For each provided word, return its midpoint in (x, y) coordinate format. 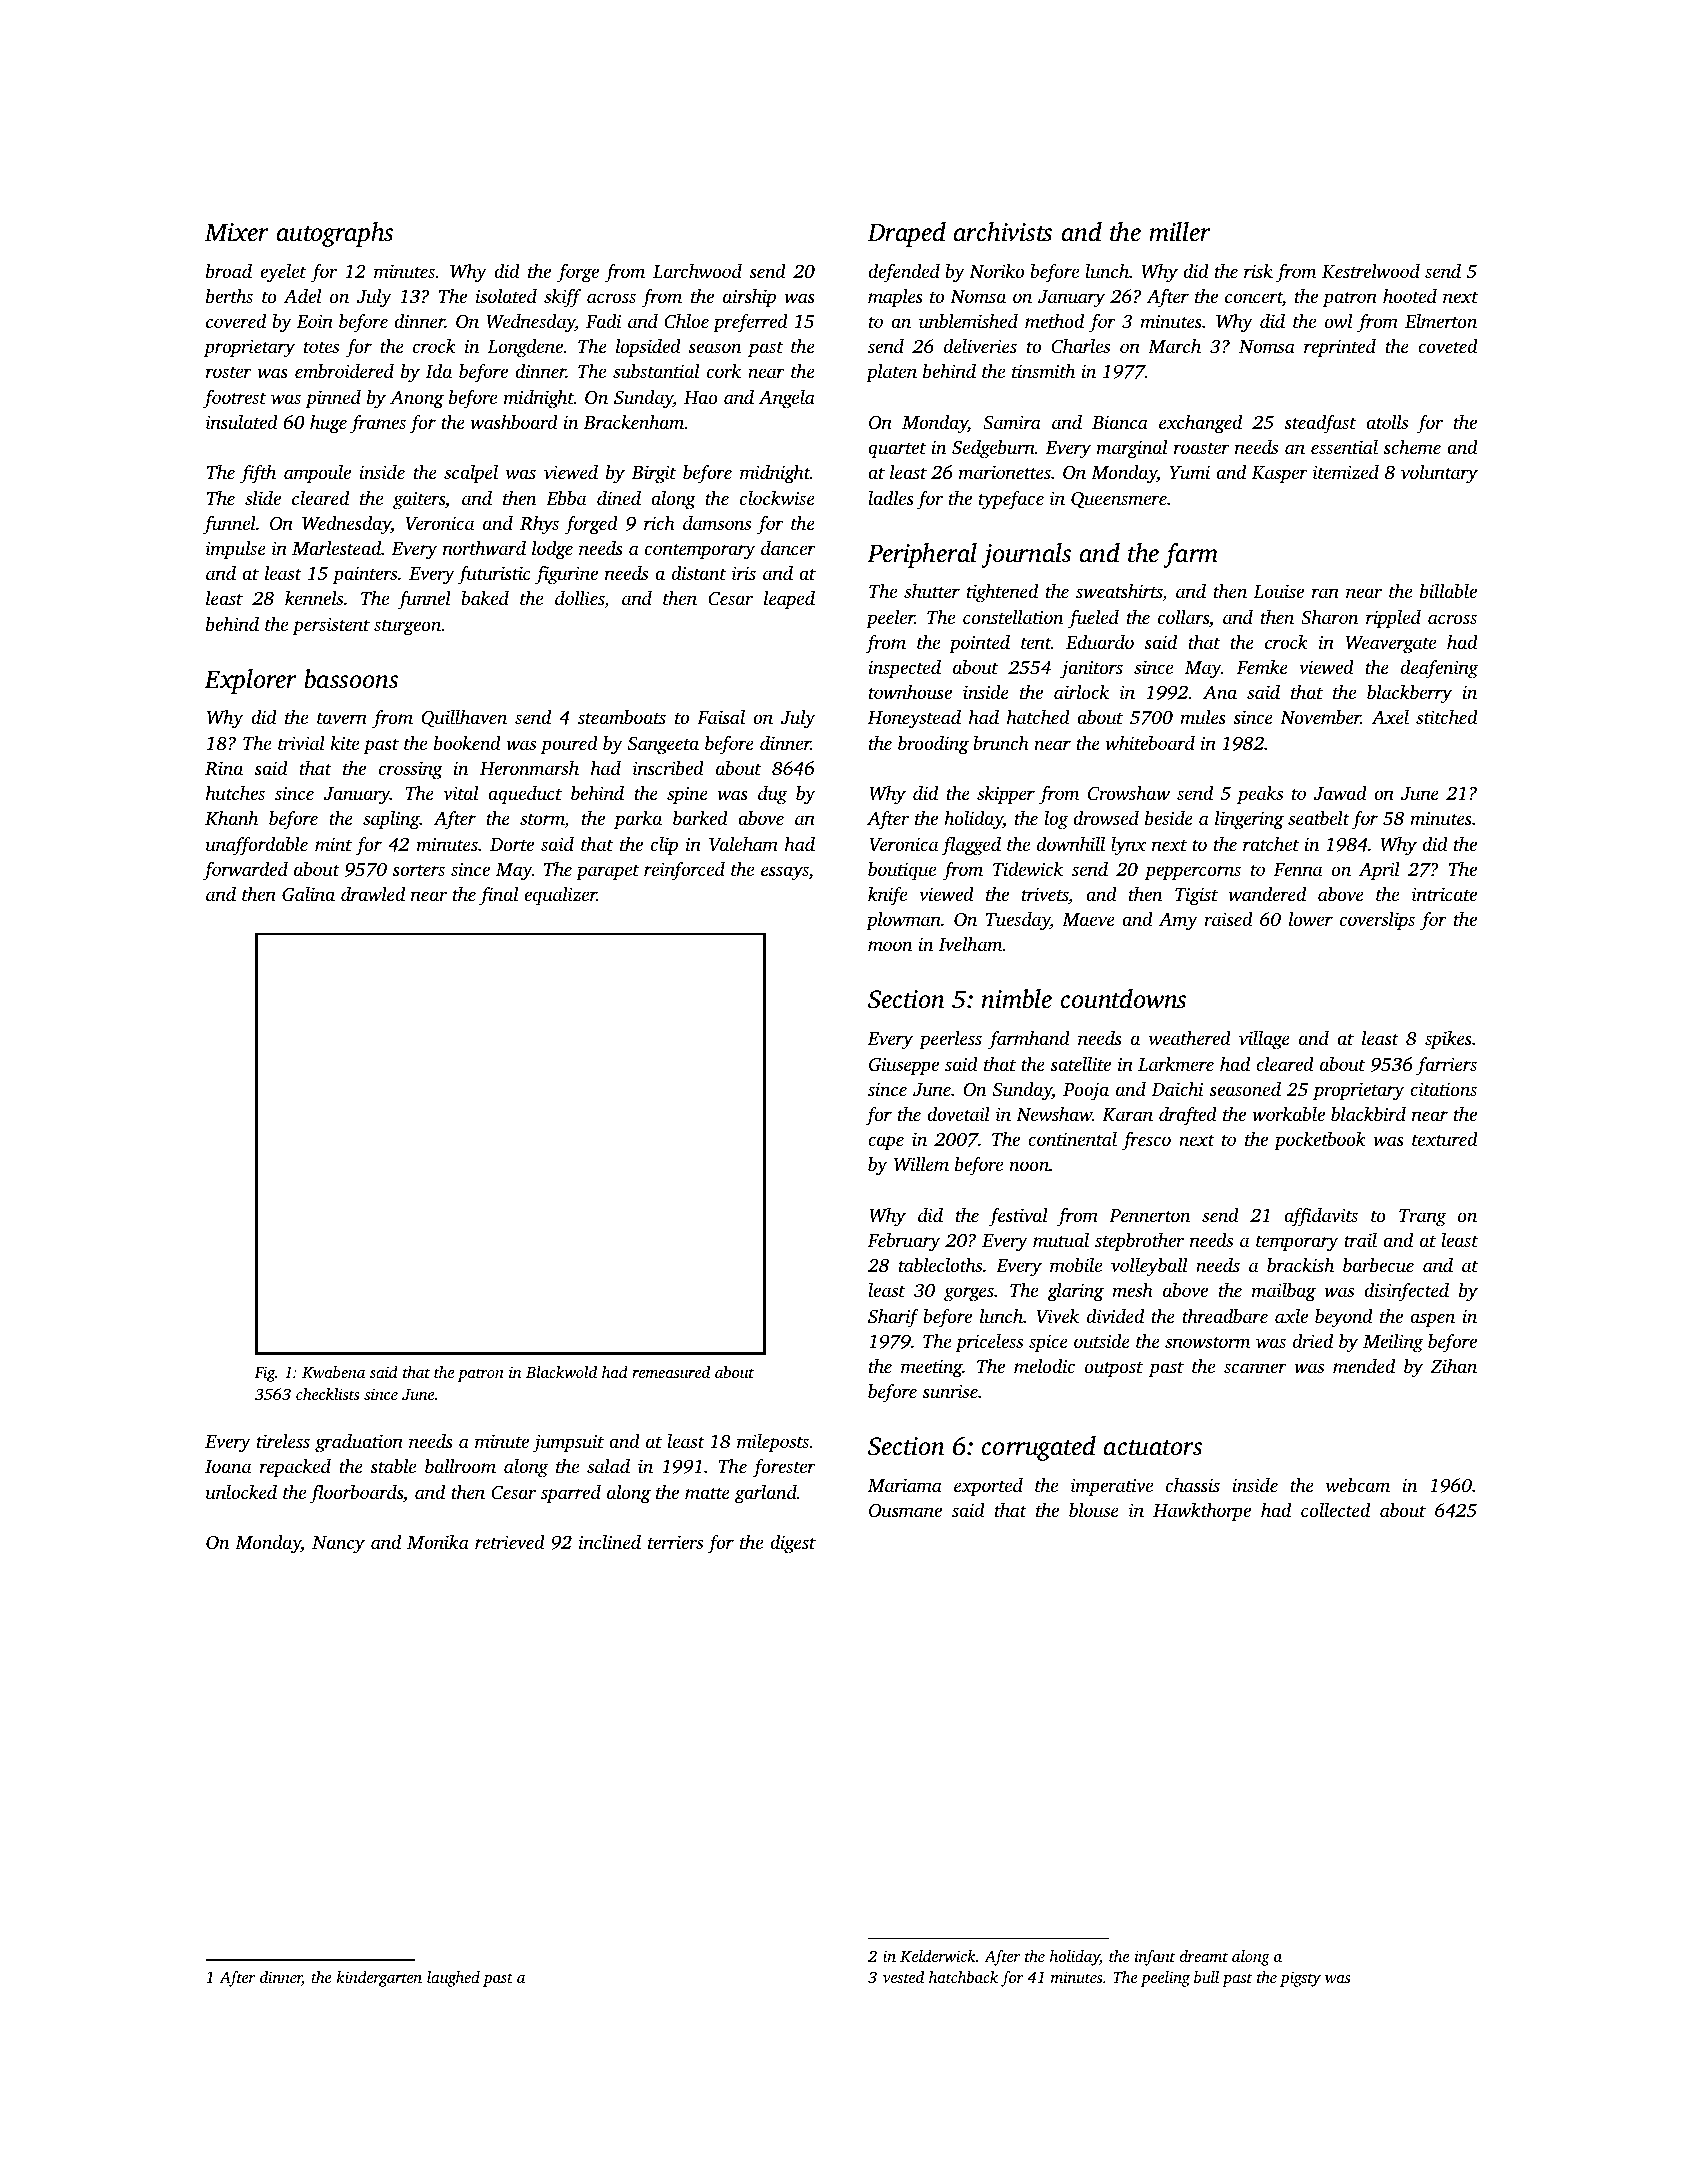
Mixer (236, 232)
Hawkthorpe (1202, 1512)
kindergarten (379, 1979)
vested (903, 1977)
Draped (906, 234)
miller (1180, 232)
